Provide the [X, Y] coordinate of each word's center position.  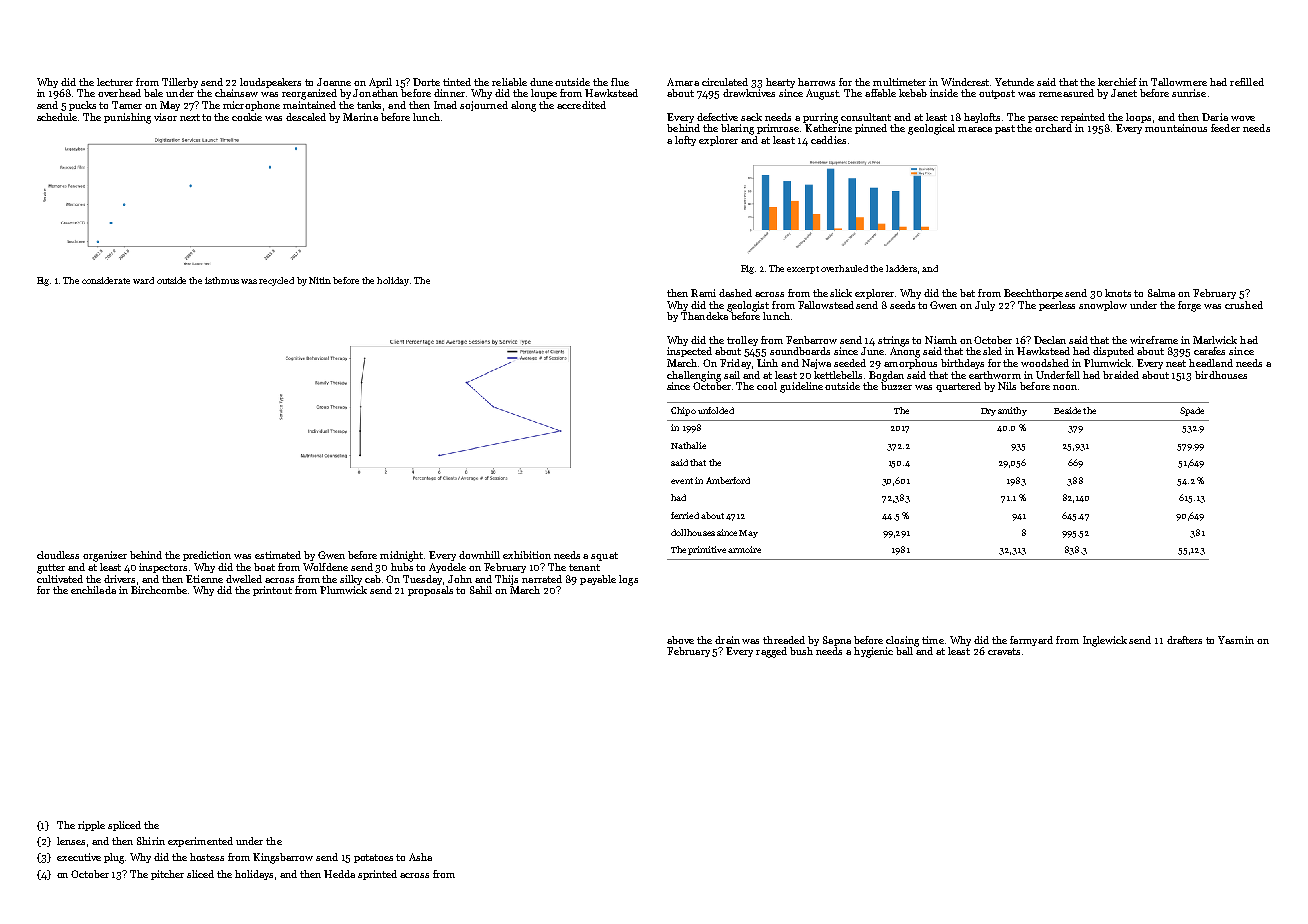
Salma [1161, 293]
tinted [457, 82]
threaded [784, 640]
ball [904, 651]
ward [143, 280]
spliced [124, 826]
